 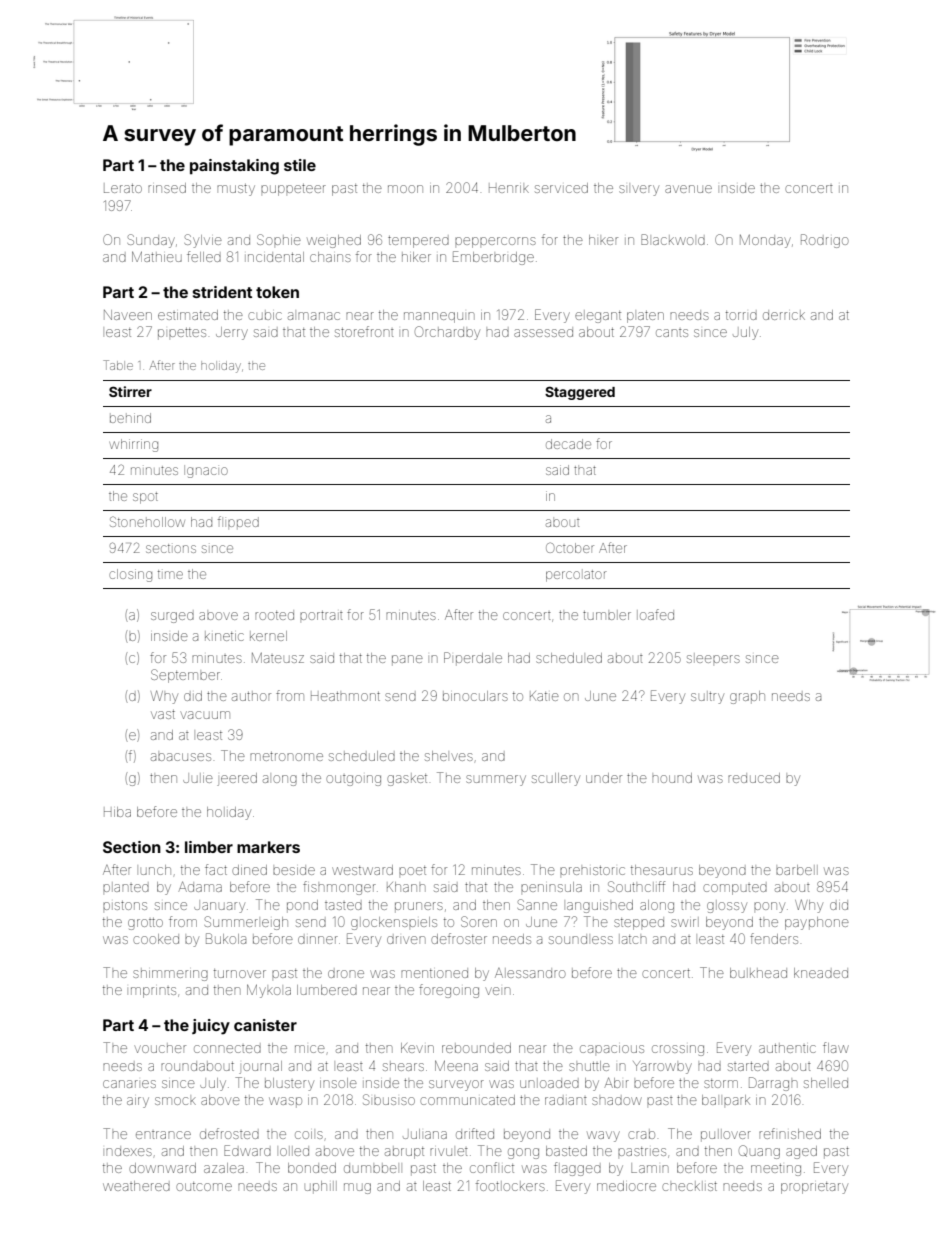 I want to click on weathered, so click(x=136, y=1186).
